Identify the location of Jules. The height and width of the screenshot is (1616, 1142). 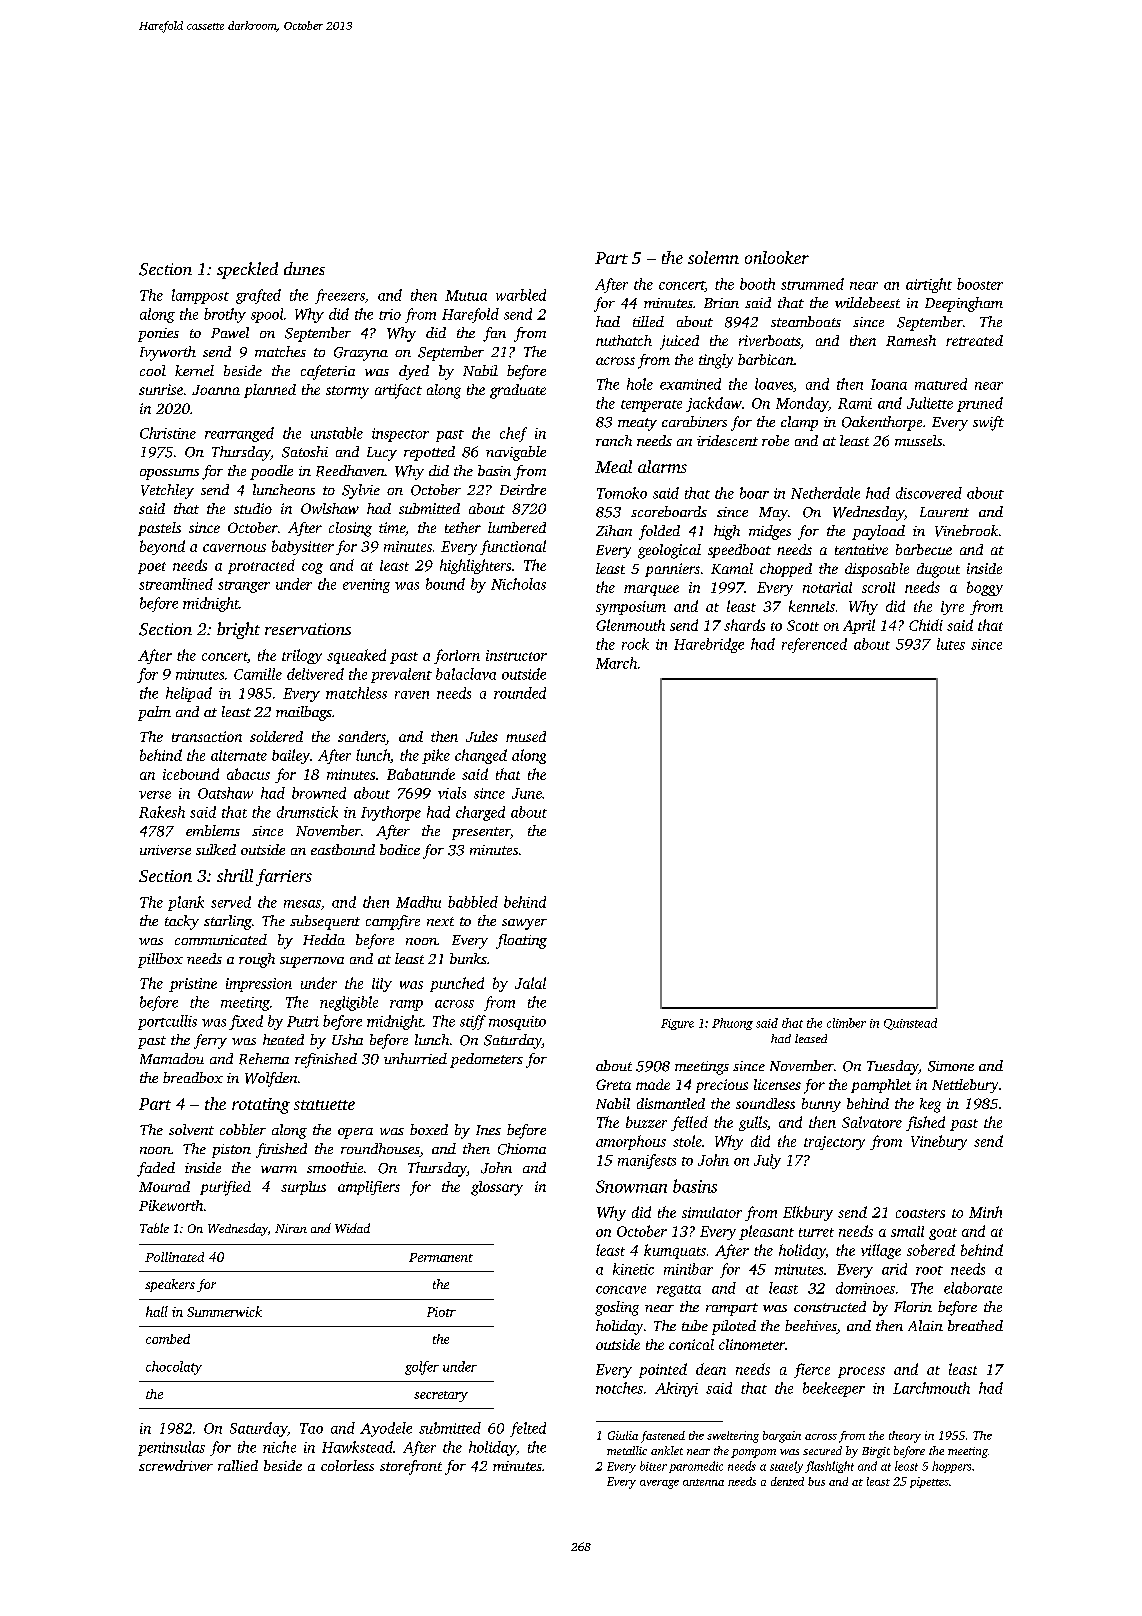
(482, 736).
